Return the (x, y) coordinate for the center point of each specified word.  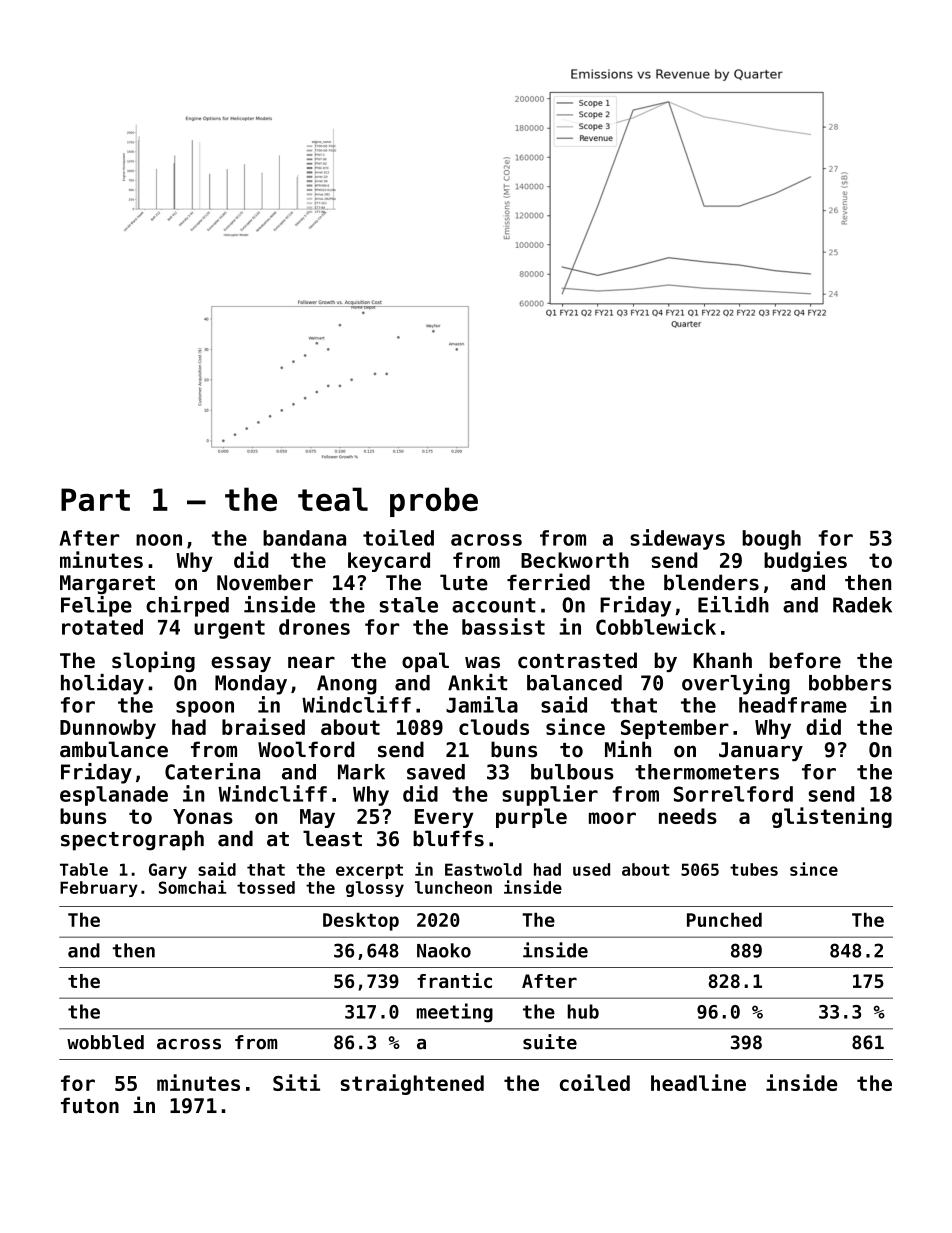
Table (84, 869)
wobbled (105, 1042)
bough (771, 540)
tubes (754, 869)
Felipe (96, 606)
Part (95, 499)
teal (333, 499)
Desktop (361, 921)
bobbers (850, 683)
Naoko (444, 950)
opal (425, 662)
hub (583, 1011)
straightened (412, 1084)
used (591, 869)
